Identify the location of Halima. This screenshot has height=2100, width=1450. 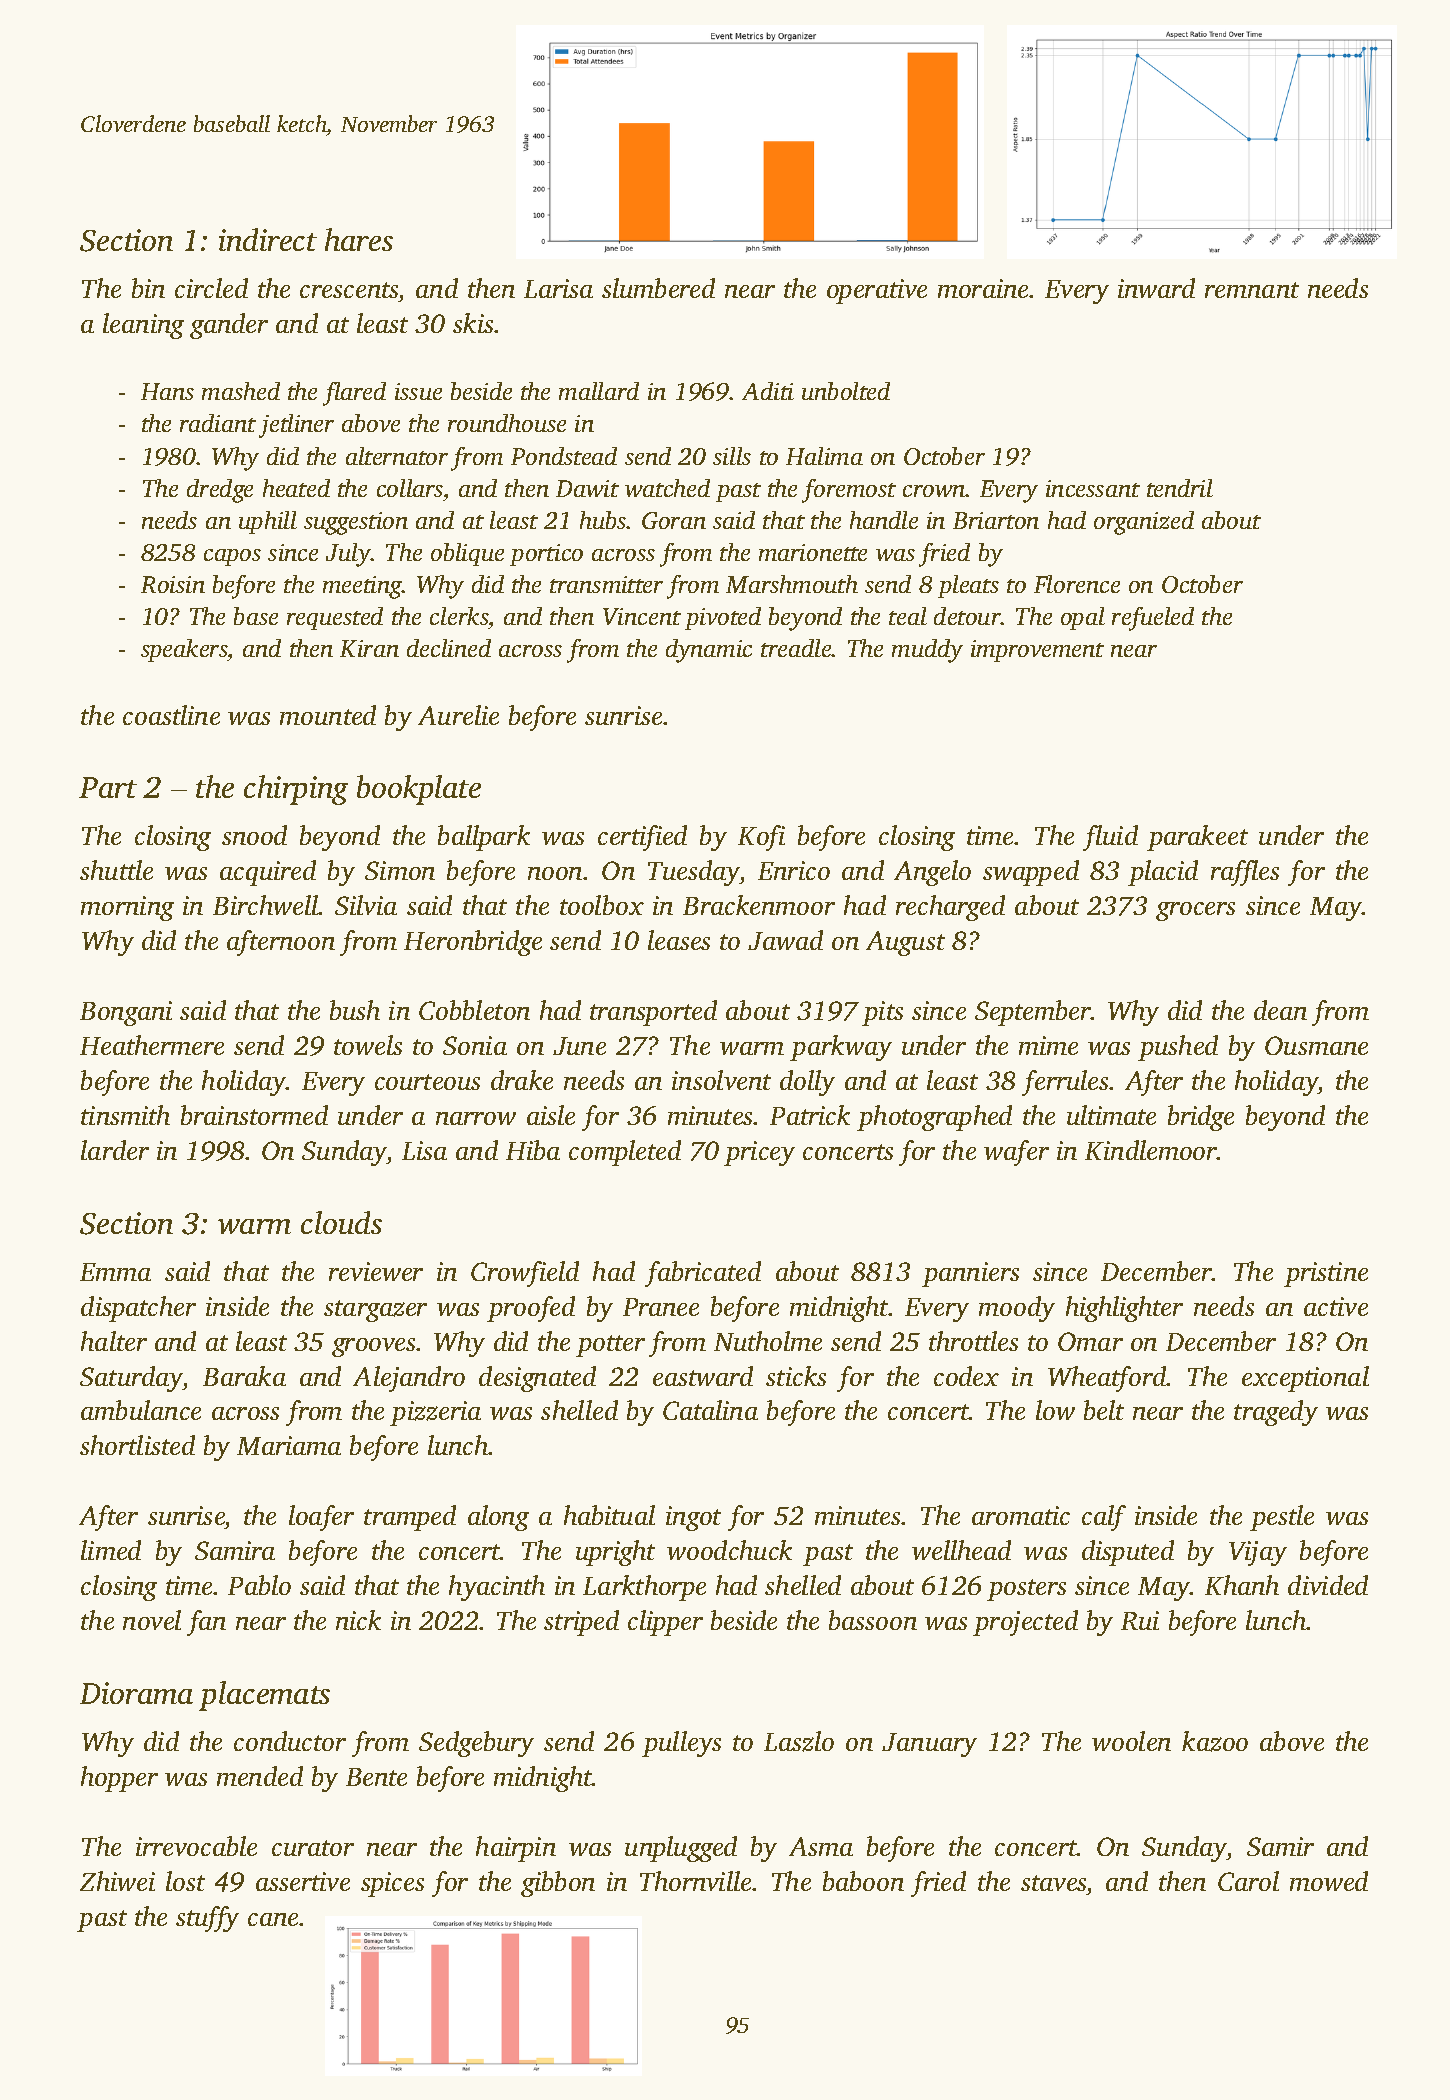
(824, 456).
